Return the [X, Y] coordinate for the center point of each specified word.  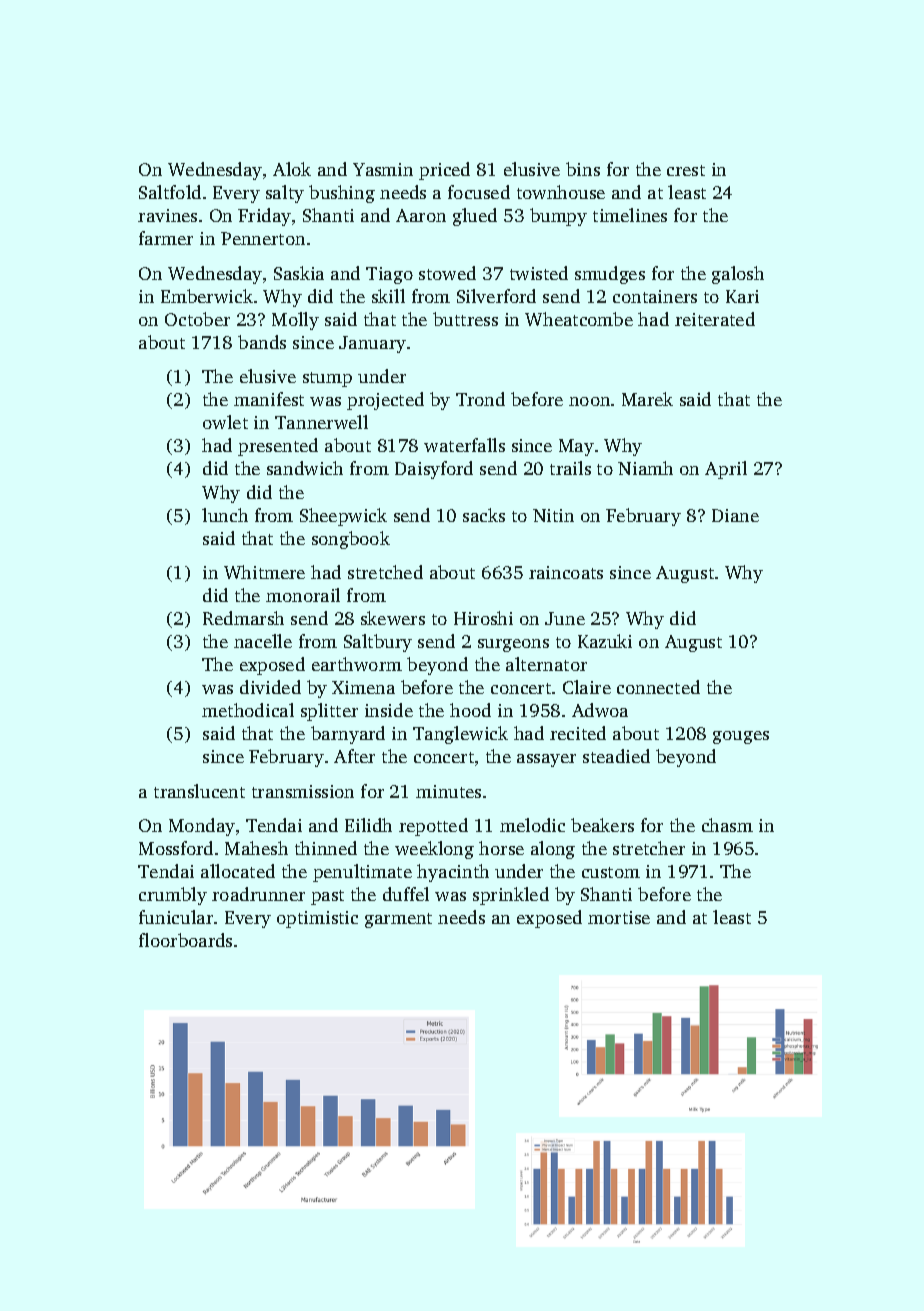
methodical [248, 710]
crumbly [173, 896]
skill [388, 296]
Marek [647, 399]
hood [470, 710]
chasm [727, 825]
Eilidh [368, 825]
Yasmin [383, 169]
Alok [292, 169]
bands [262, 342]
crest [686, 170]
